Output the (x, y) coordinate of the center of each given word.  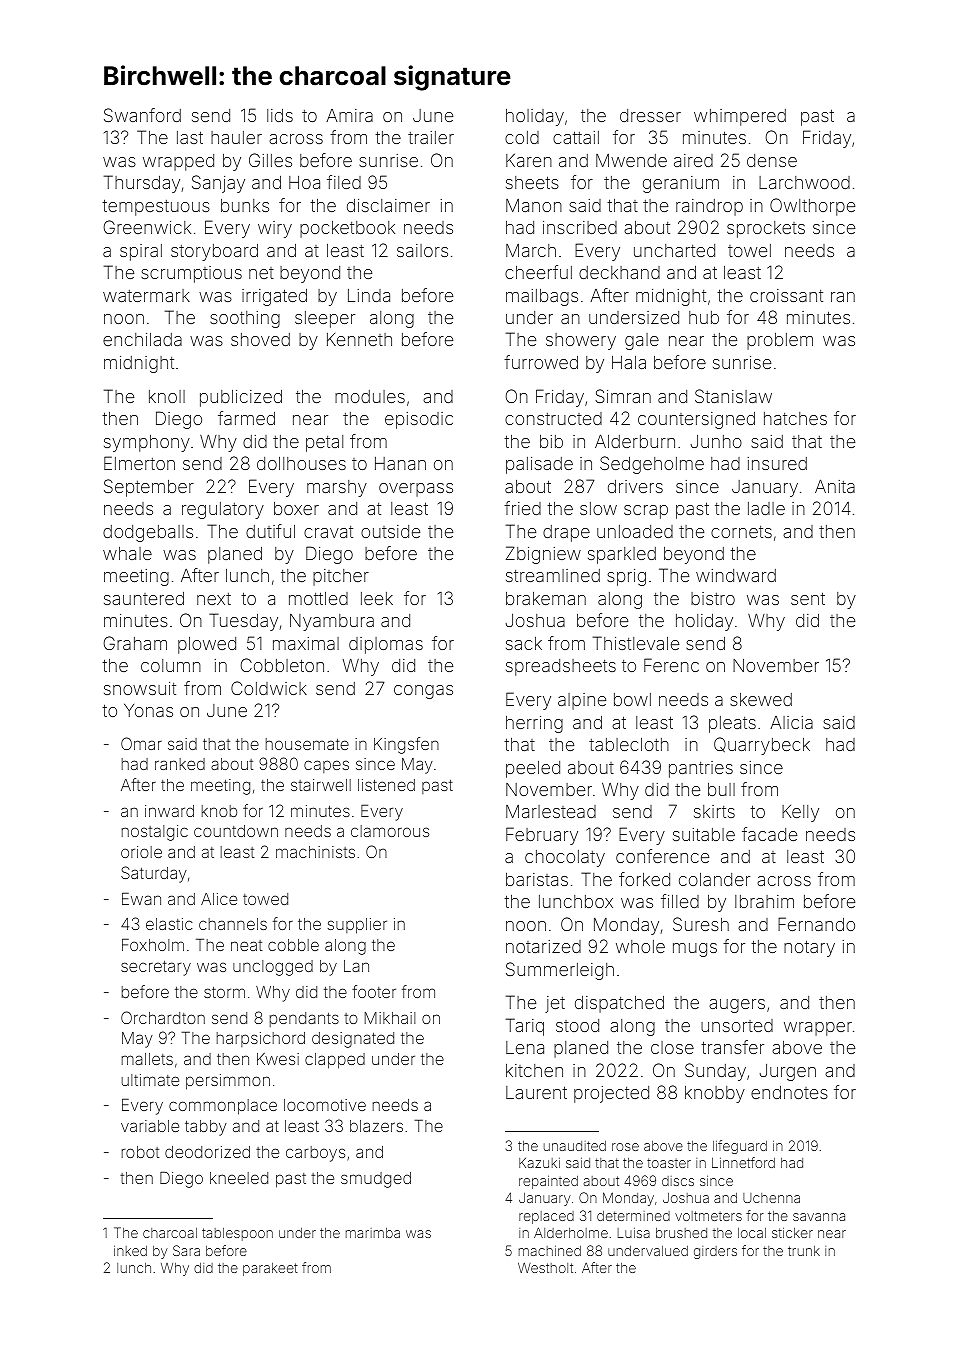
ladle (766, 508)
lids (280, 115)
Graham (135, 643)
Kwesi (278, 1059)
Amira (349, 115)
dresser (650, 115)
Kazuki (539, 1163)
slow (598, 508)
